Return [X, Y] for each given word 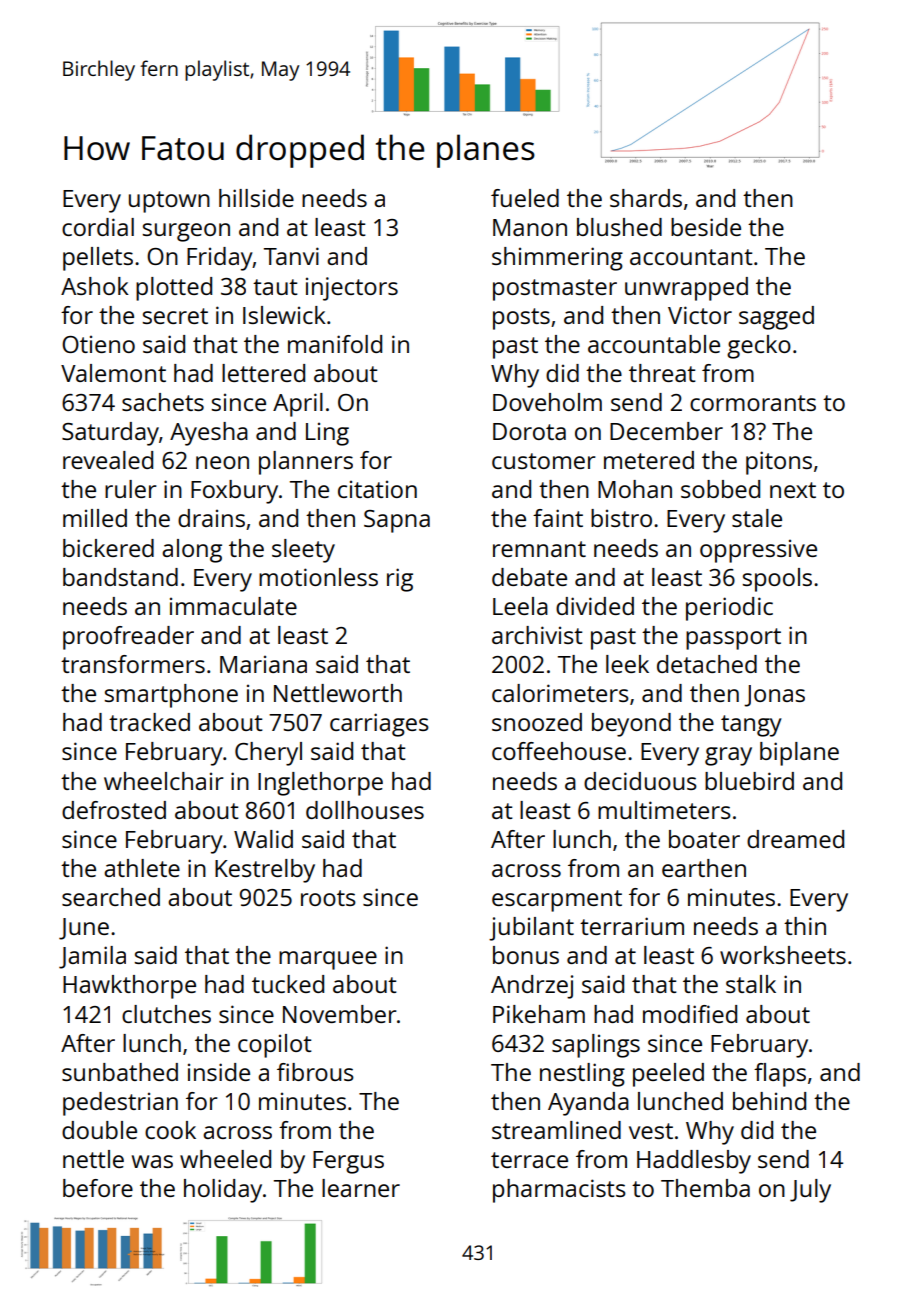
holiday [223, 1191]
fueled [525, 198]
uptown [169, 202]
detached [707, 664]
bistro [621, 518]
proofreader [128, 638]
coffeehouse [559, 751]
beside [706, 227]
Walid [263, 839]
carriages [379, 725]
